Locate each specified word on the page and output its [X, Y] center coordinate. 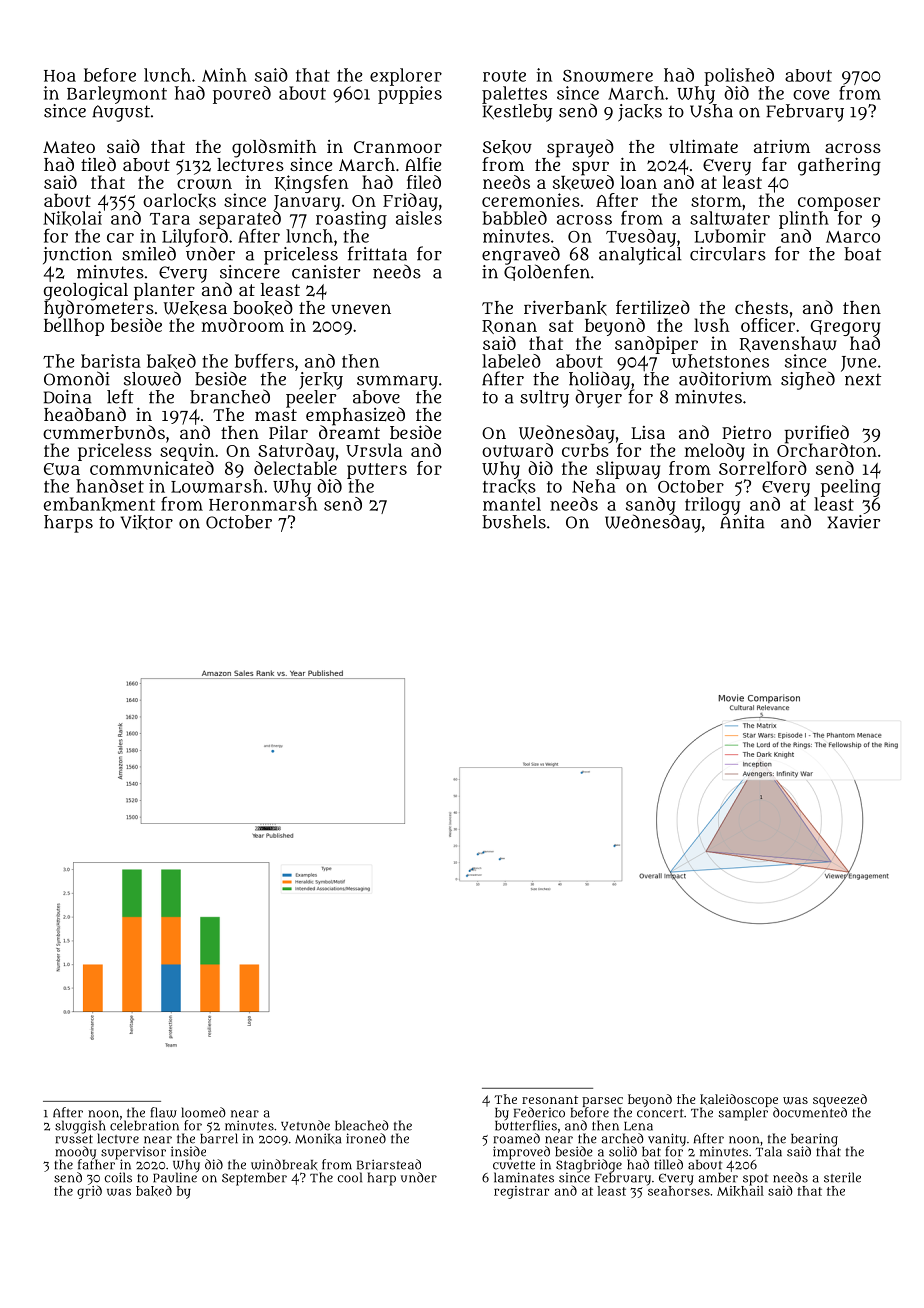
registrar [521, 1192]
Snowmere [608, 76]
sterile [842, 1177]
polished [739, 77]
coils [118, 1177]
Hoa [60, 76]
